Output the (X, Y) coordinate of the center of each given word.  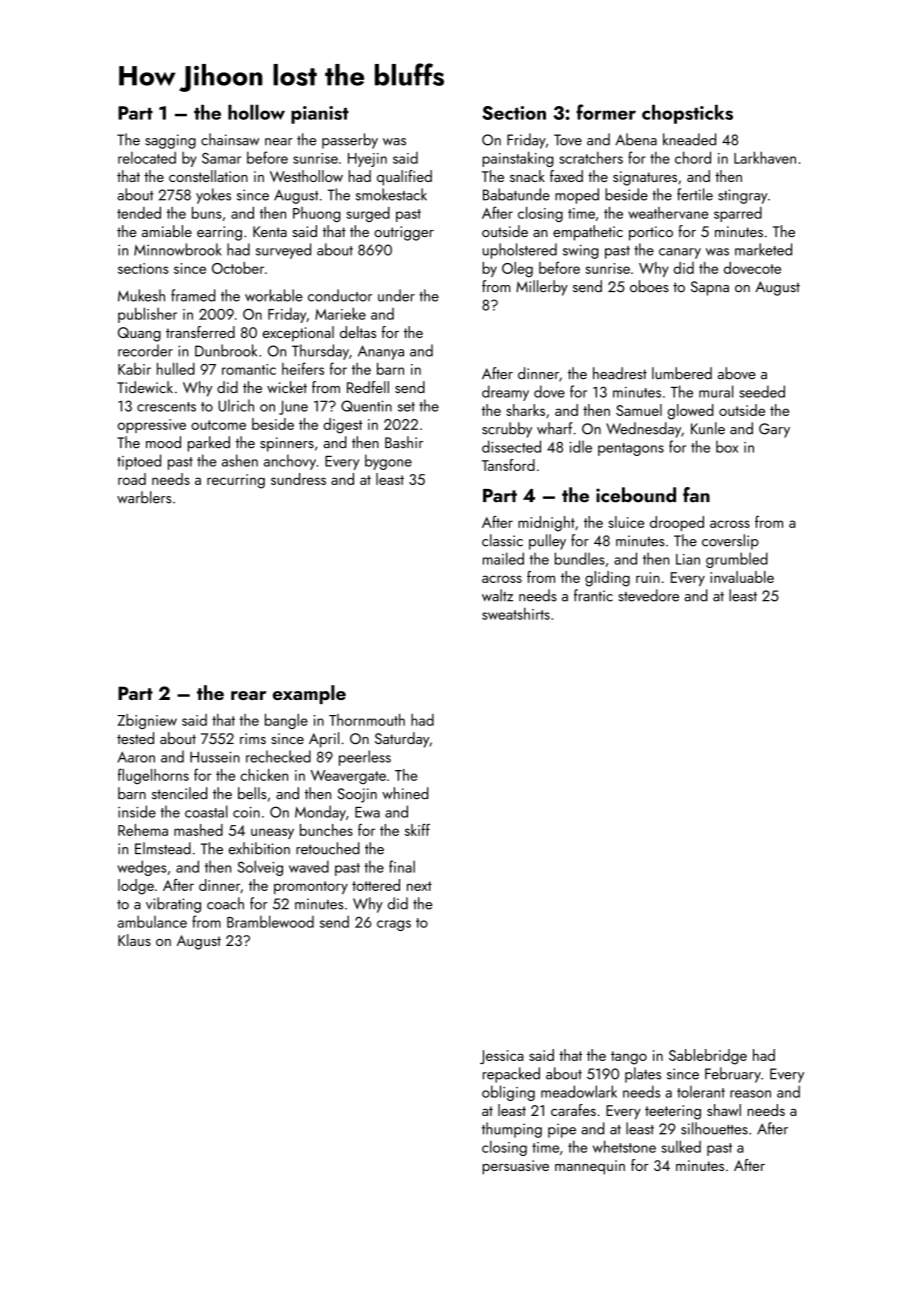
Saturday (402, 740)
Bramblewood (270, 921)
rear (248, 695)
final (402, 866)
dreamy (505, 393)
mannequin (590, 1167)
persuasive (516, 1167)
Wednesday (643, 430)
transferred (200, 332)
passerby (350, 141)
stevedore (648, 595)
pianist (320, 115)
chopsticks (687, 114)
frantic (593, 595)
